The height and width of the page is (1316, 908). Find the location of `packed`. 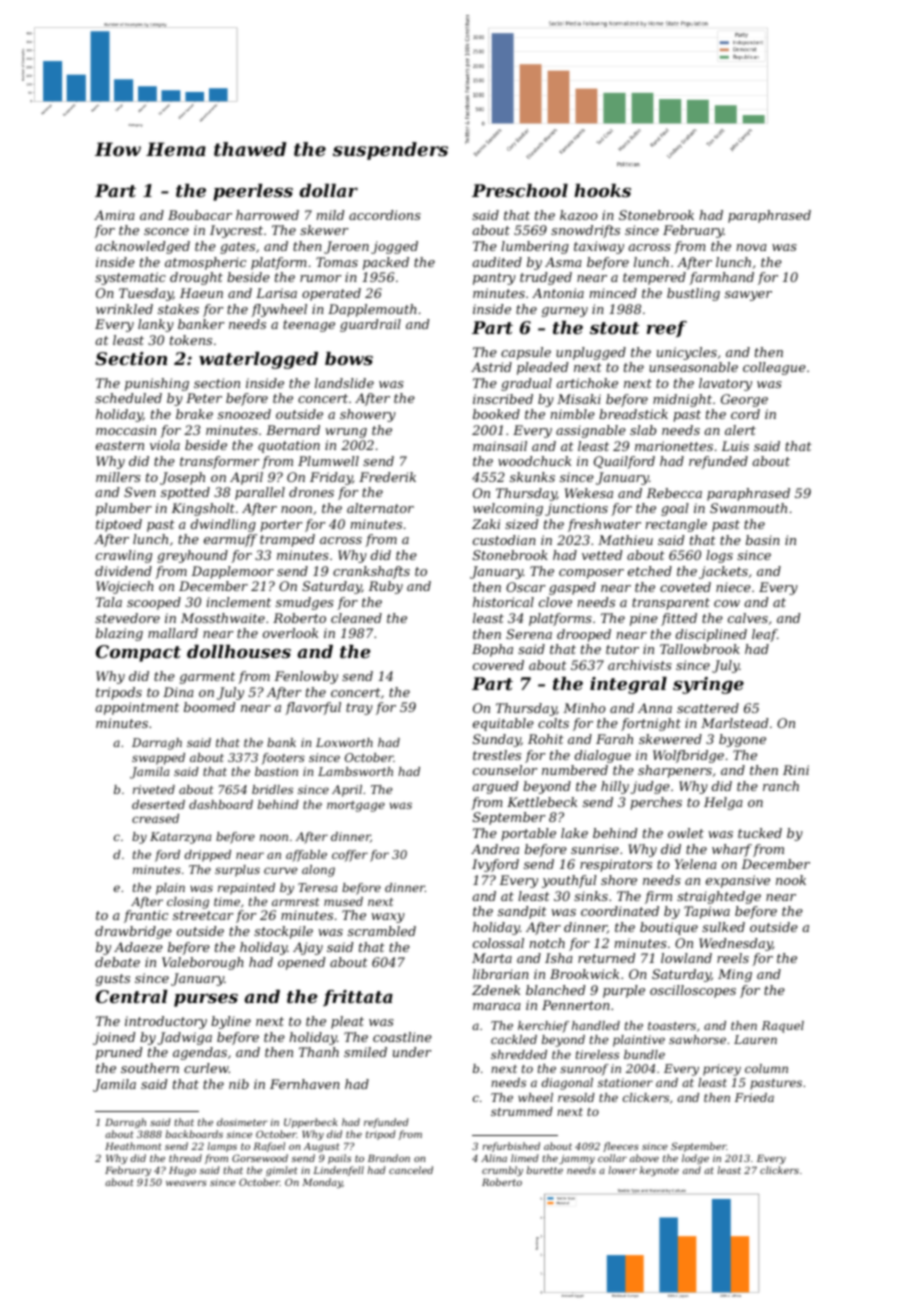

packed is located at coordinates (386, 263).
